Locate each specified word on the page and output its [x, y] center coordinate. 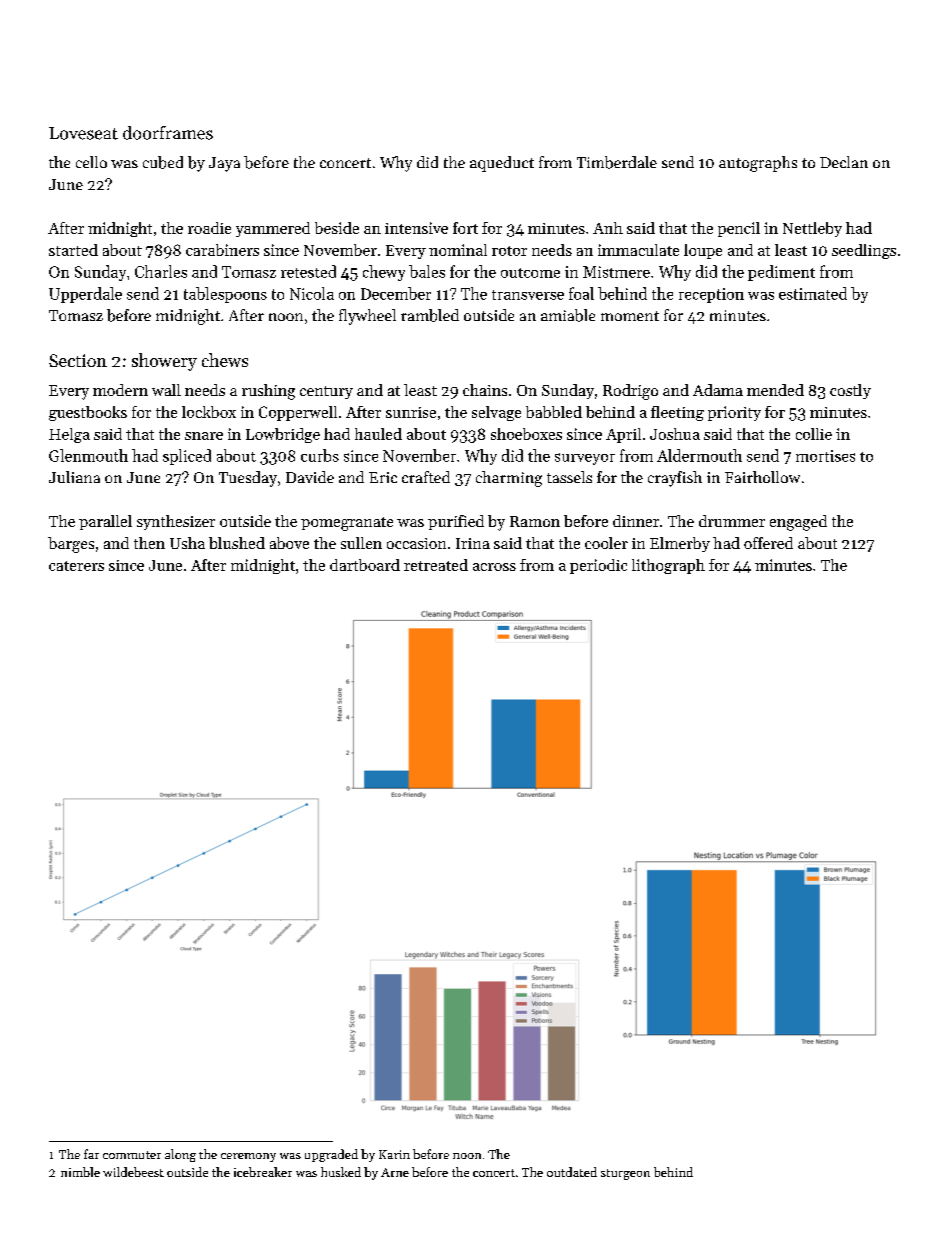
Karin [394, 1154]
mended [775, 390]
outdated [572, 1172]
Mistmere [616, 272]
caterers [76, 566]
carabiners [222, 250]
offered [768, 543]
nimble [80, 1172]
